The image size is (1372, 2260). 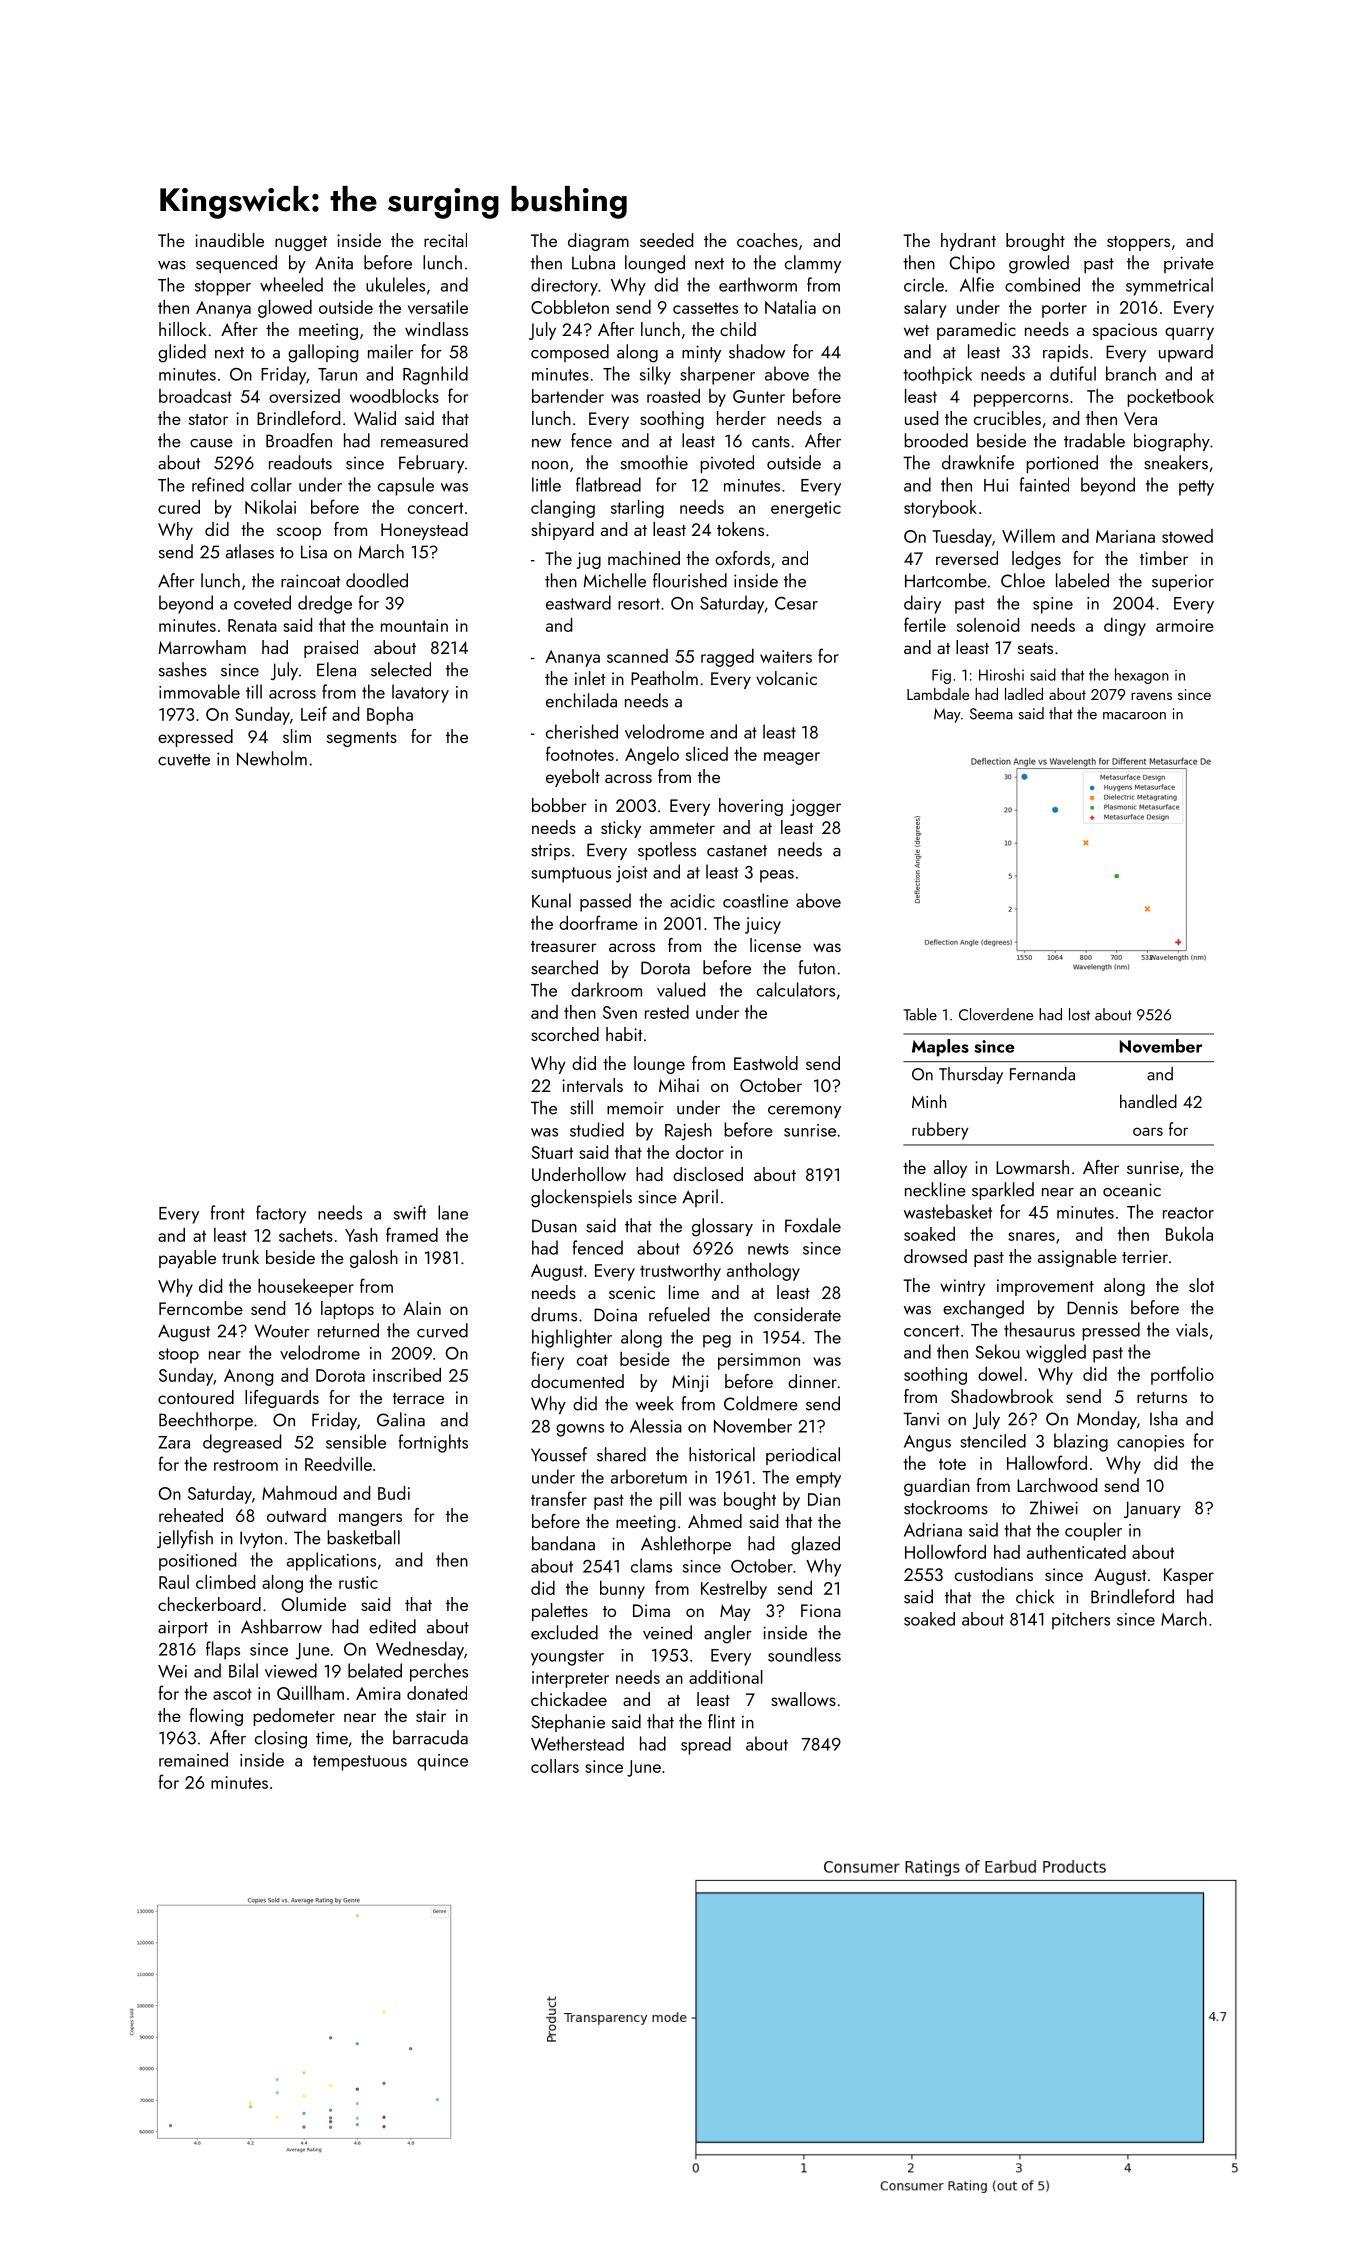 I want to click on hydrant, so click(x=968, y=242).
